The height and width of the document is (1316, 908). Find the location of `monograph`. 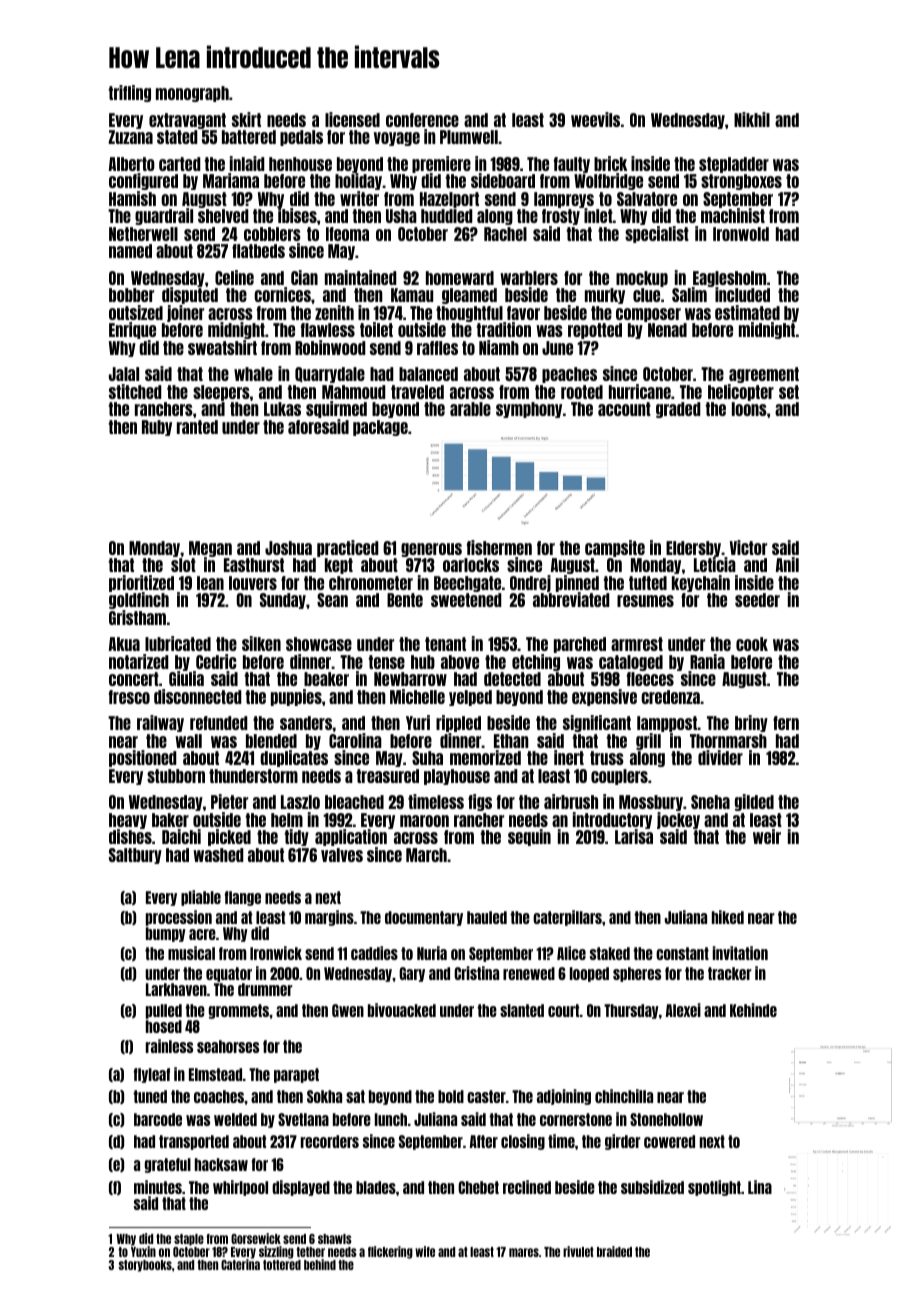

monograph is located at coordinates (192, 94).
